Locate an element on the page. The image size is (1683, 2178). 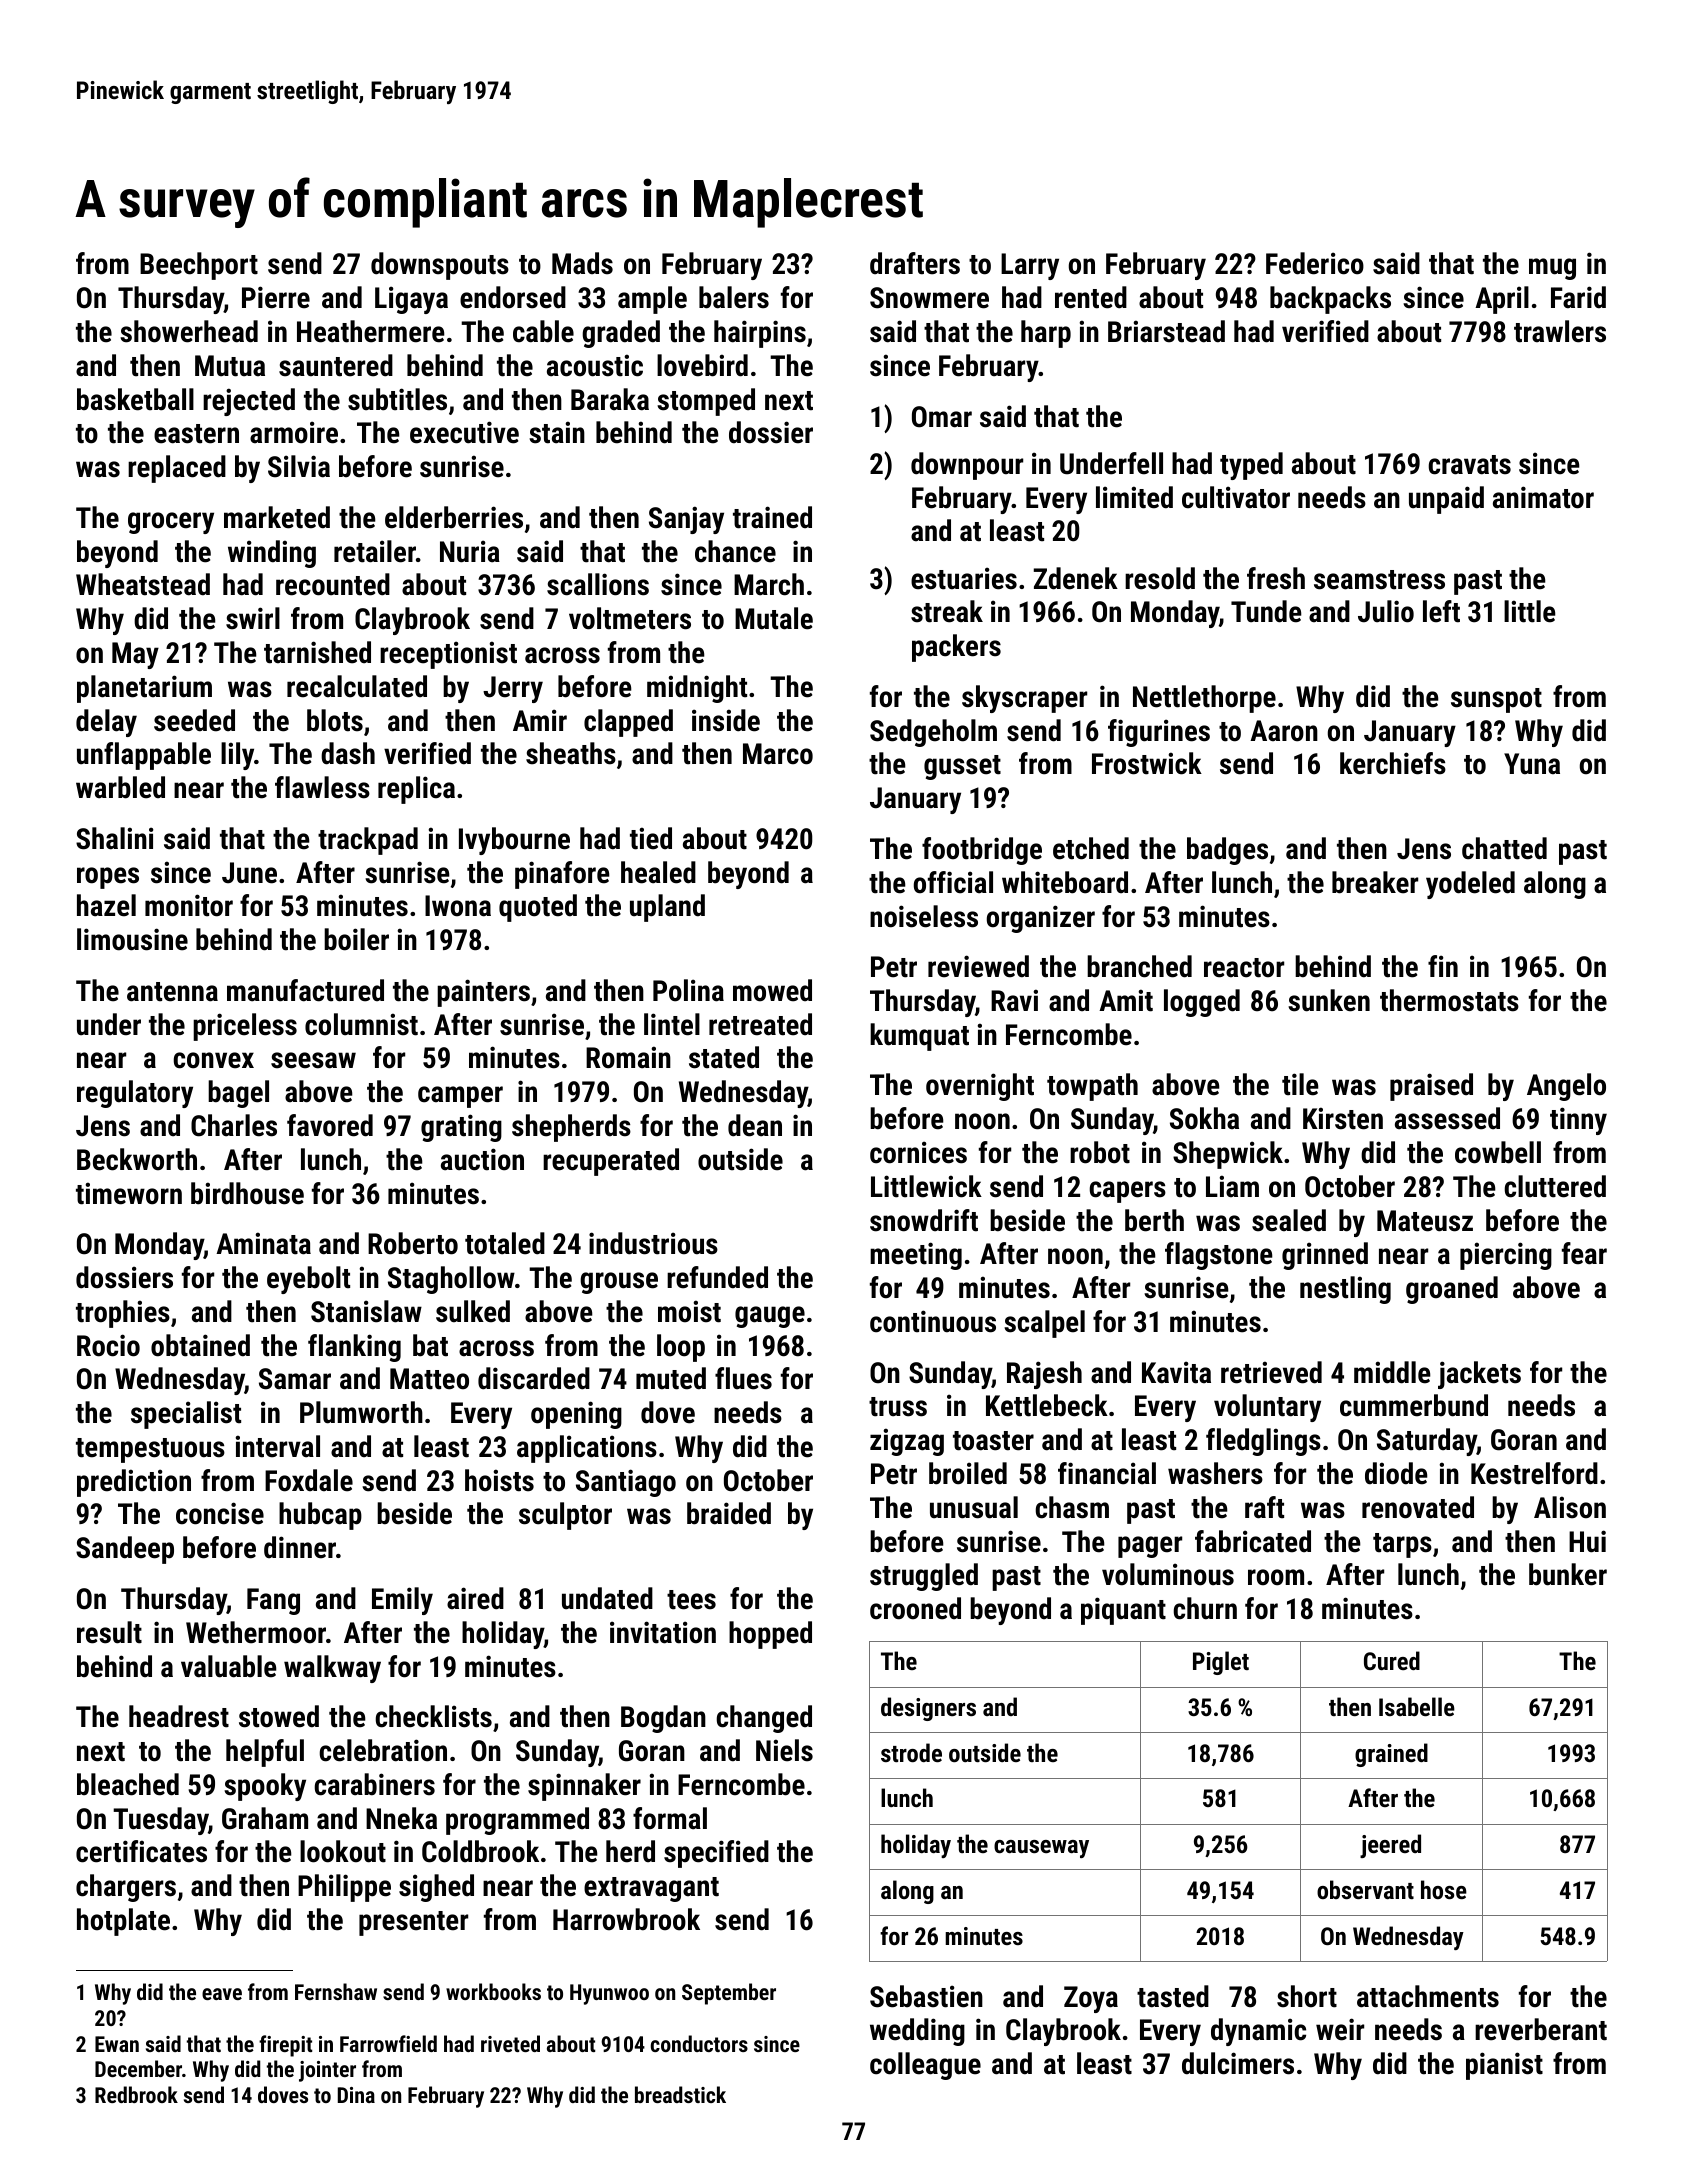
Dina is located at coordinates (356, 2095).
